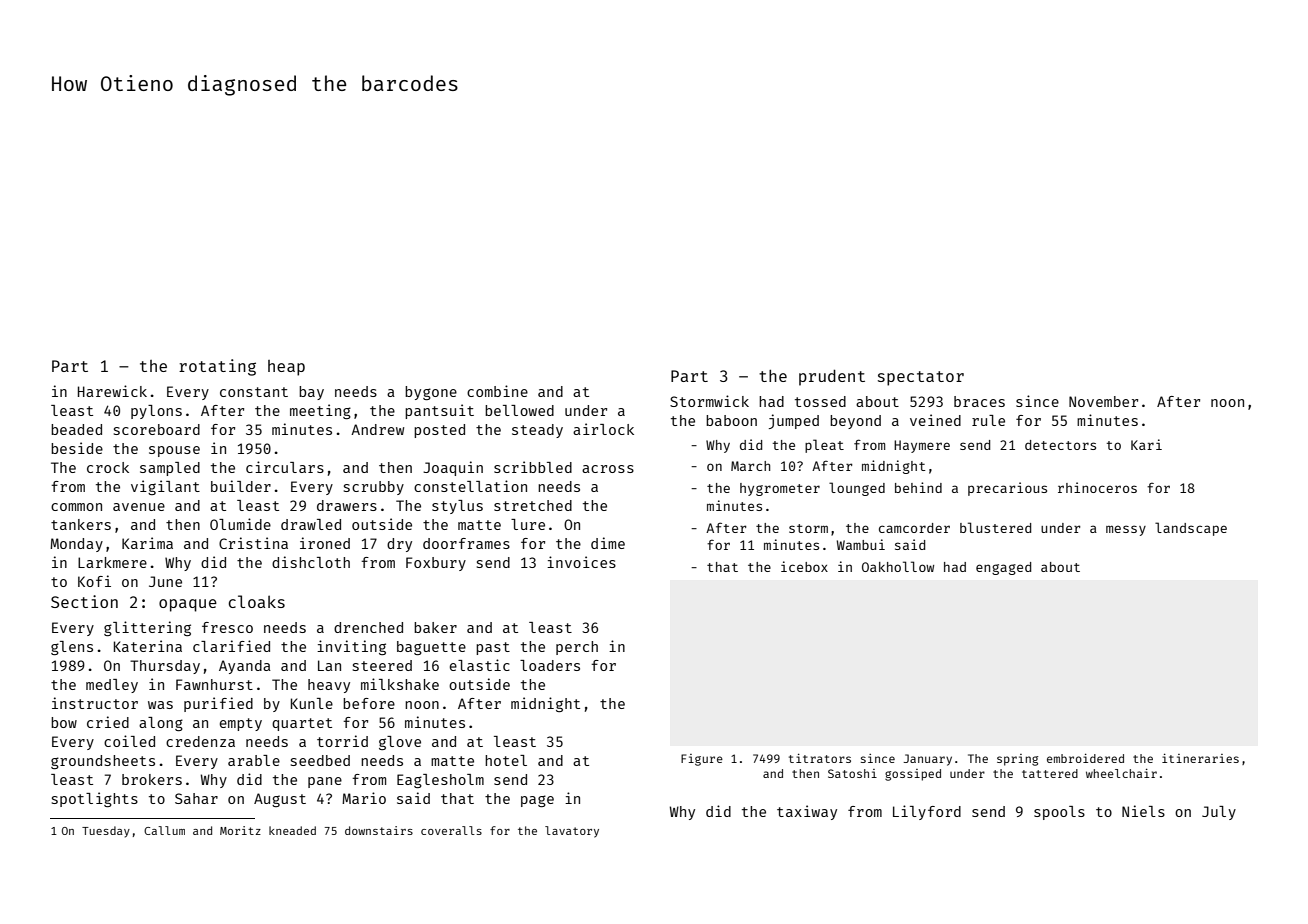 The image size is (1308, 924). I want to click on August, so click(280, 800).
